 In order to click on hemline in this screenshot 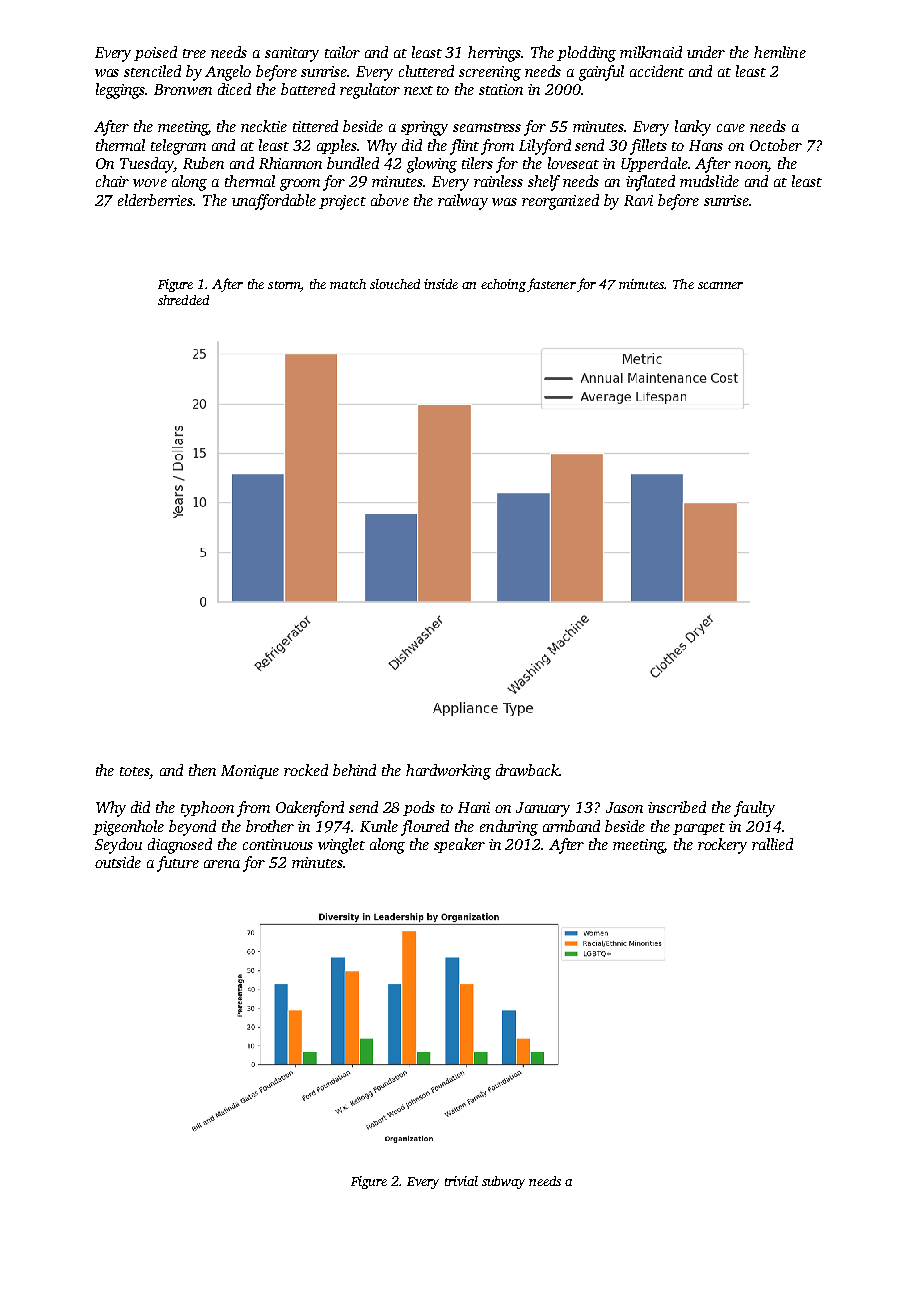, I will do `click(780, 52)`.
